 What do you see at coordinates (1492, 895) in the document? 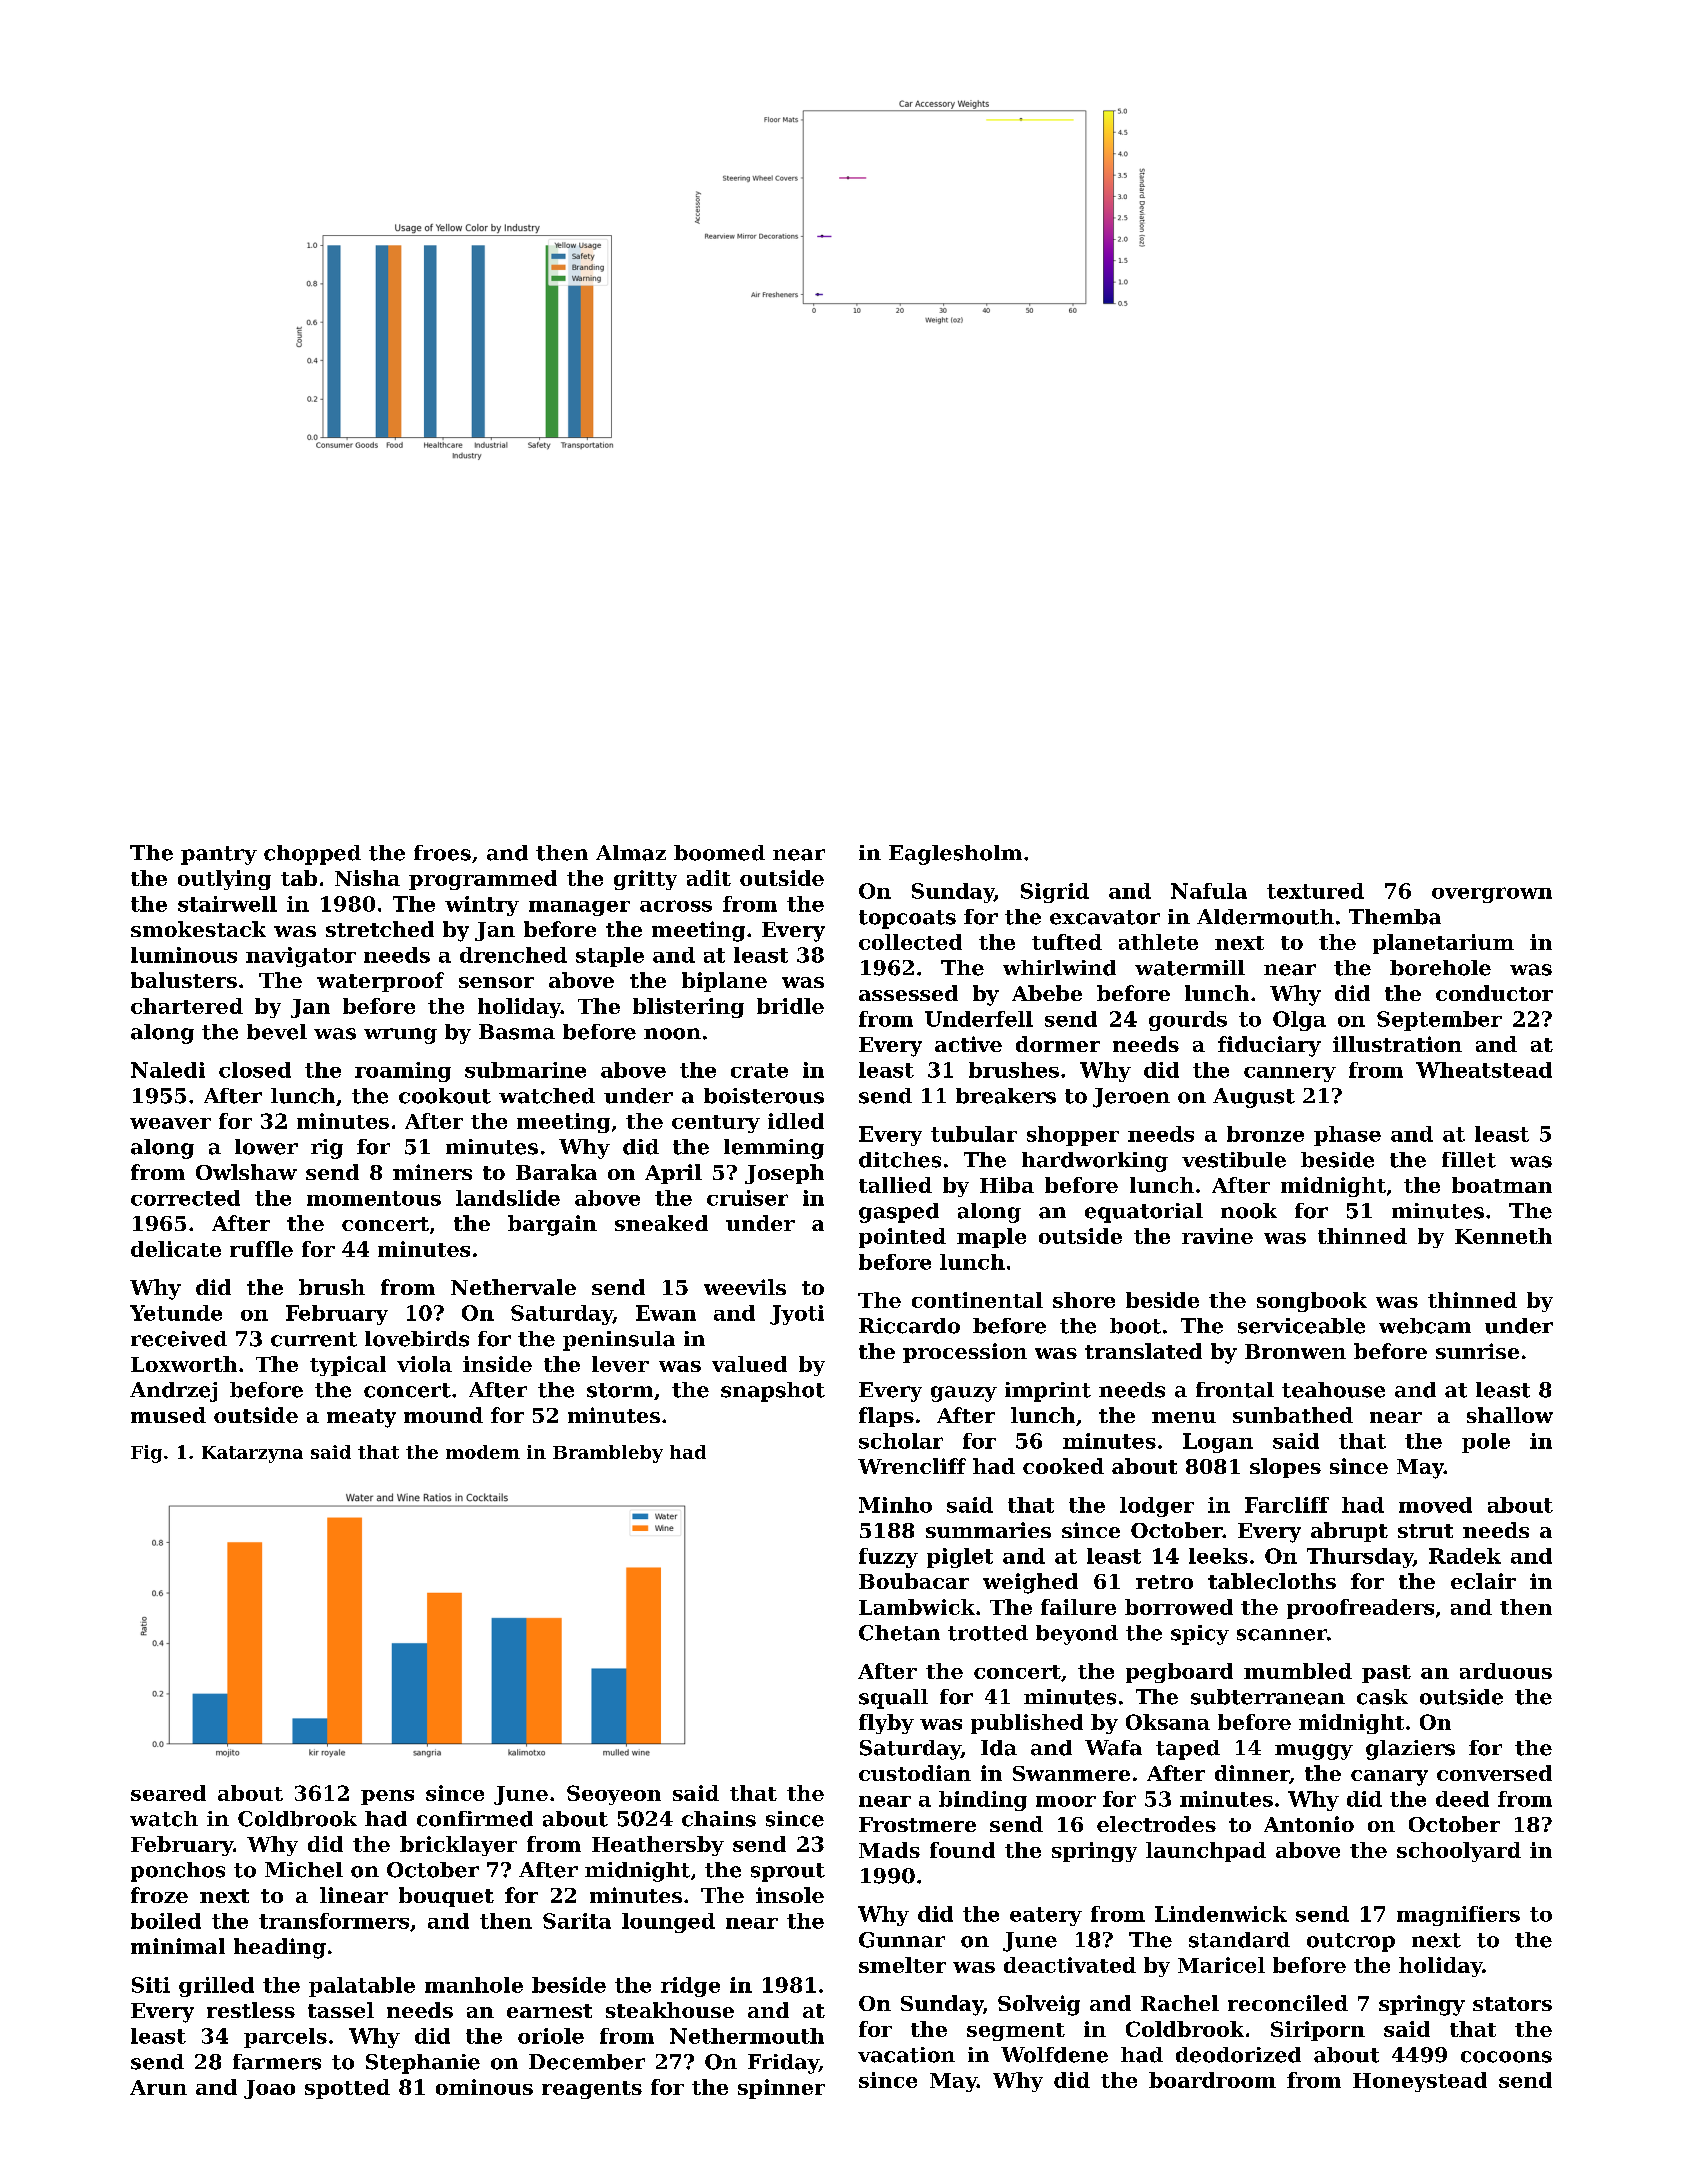
I see `overgrown` at bounding box center [1492, 895].
